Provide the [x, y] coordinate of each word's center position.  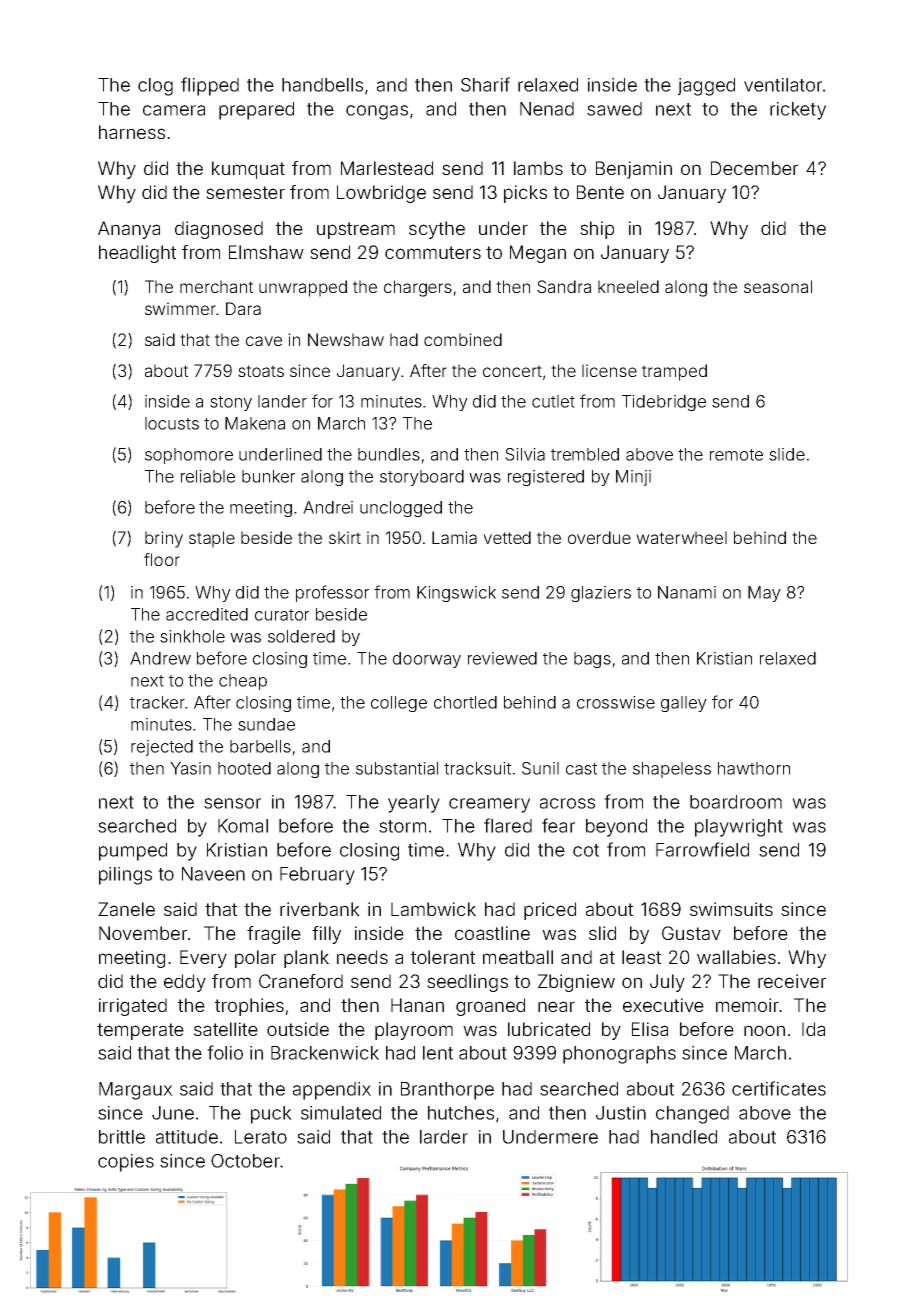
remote [736, 455]
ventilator [783, 85]
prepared [256, 111]
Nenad [547, 109]
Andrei [328, 507]
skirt [345, 537]
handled [684, 1137]
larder [444, 1137]
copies [126, 1163]
